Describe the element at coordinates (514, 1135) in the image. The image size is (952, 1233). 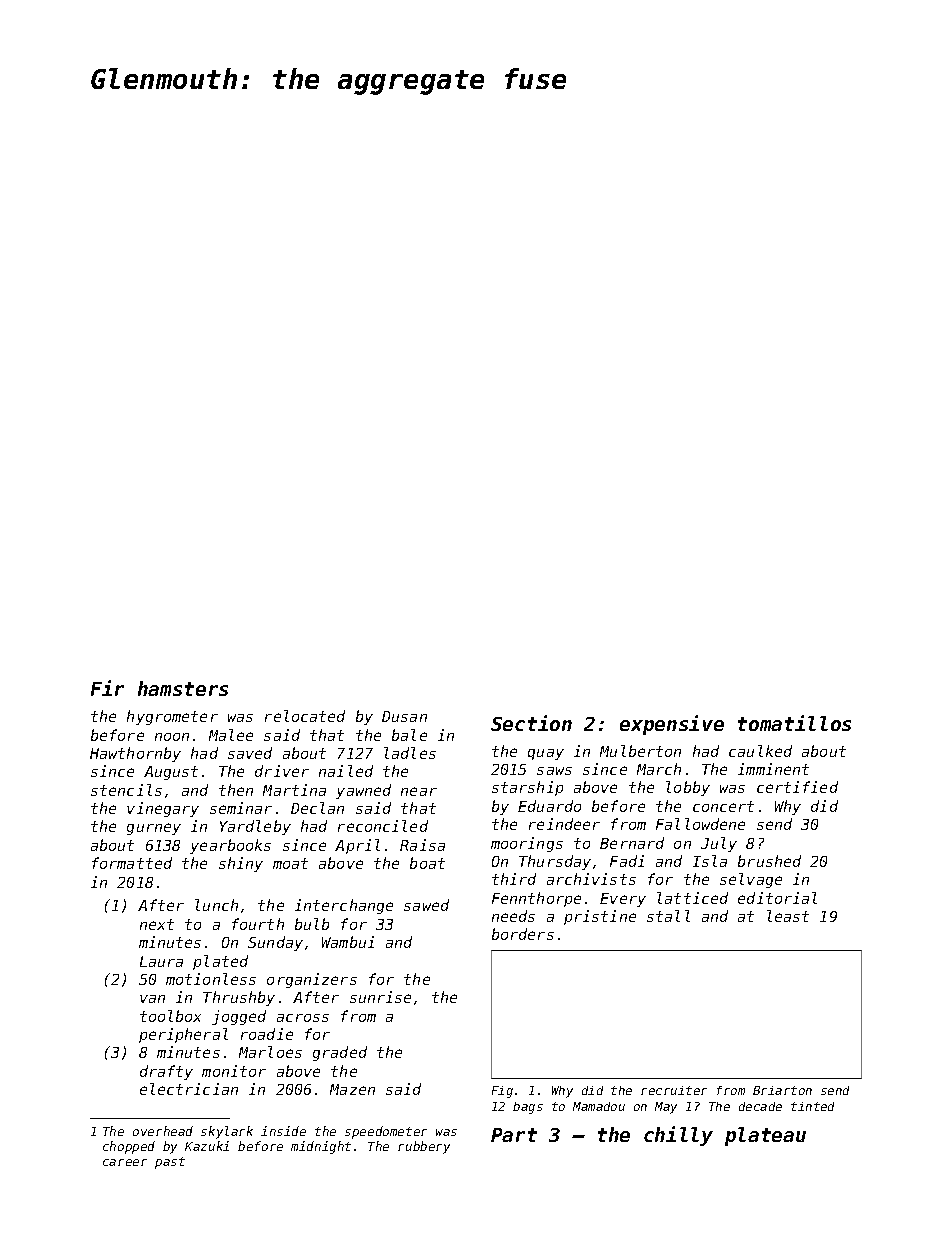
I see `Part` at that location.
